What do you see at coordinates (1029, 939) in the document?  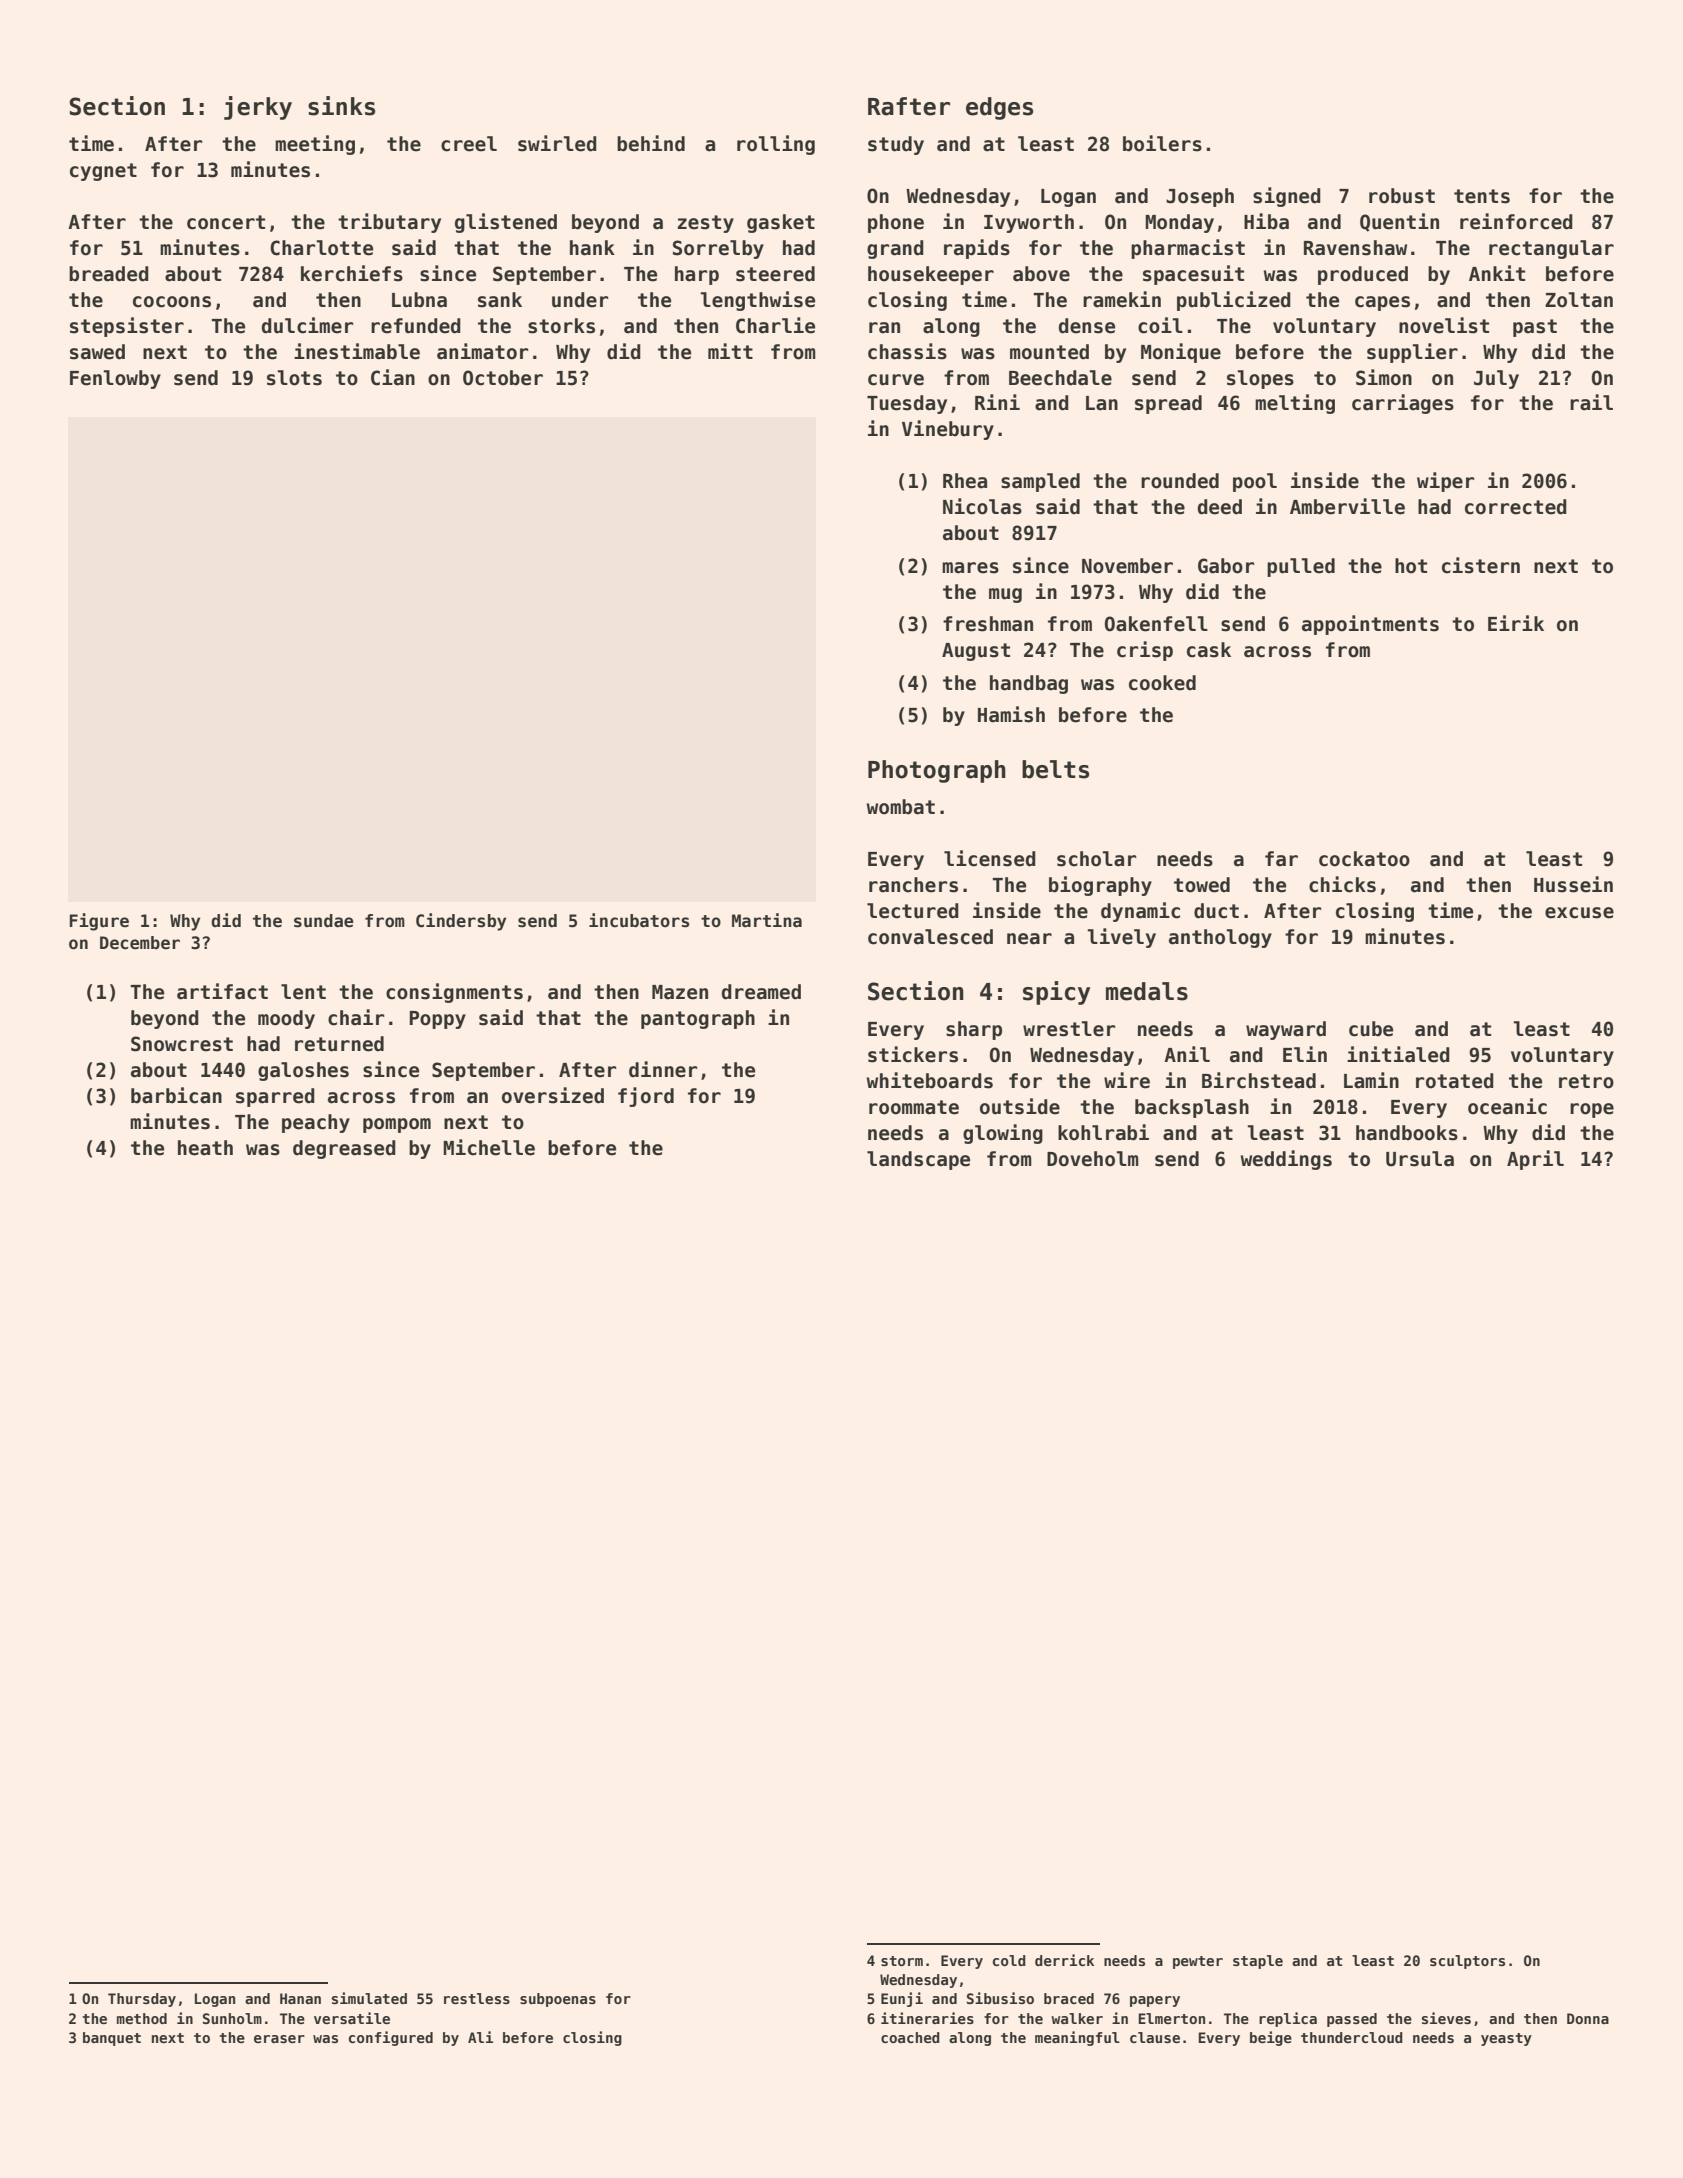 I see `near` at bounding box center [1029, 939].
